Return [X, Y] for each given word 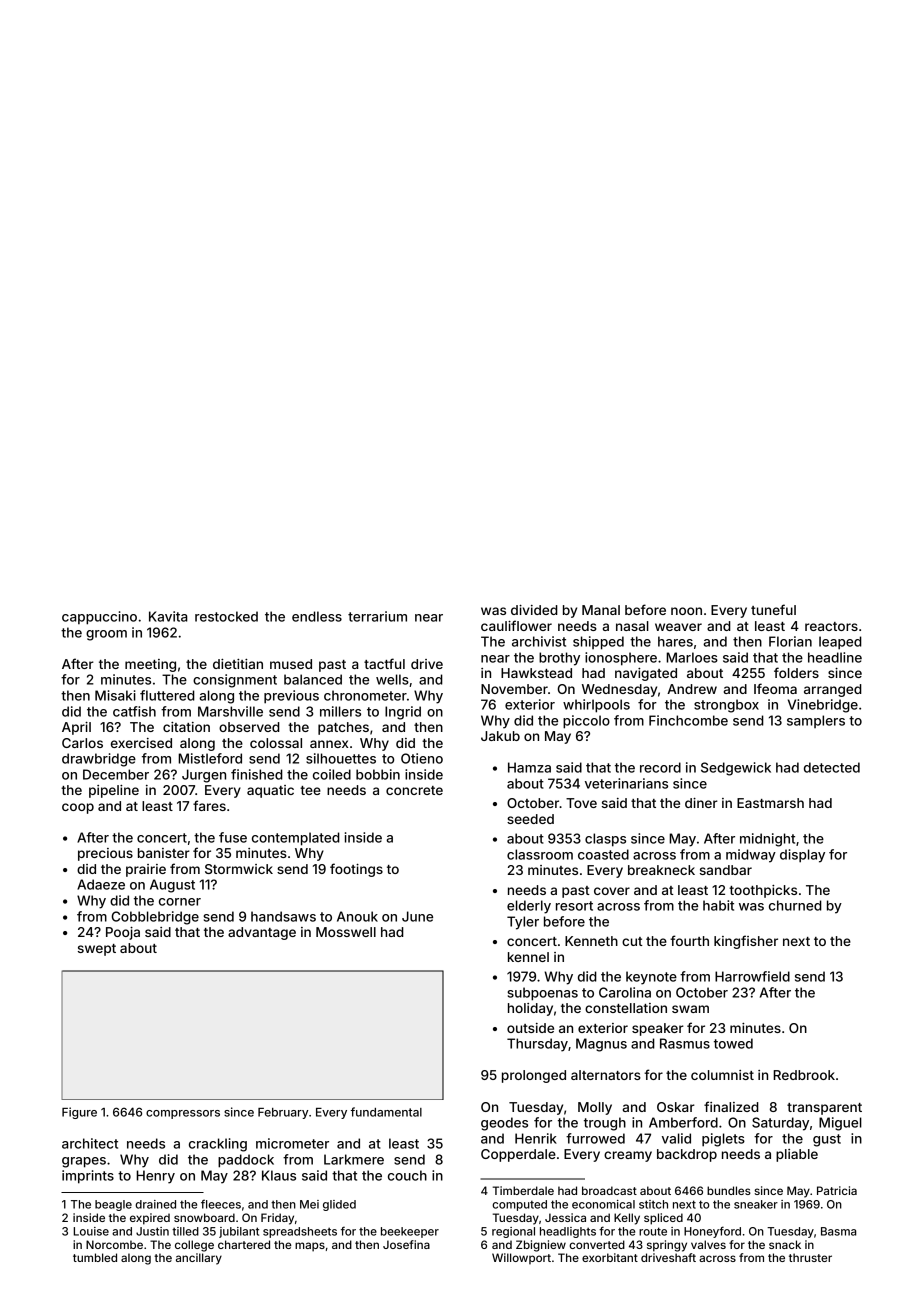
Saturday [780, 1124]
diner [701, 803]
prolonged [534, 1076]
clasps [605, 840]
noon [686, 611]
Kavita [168, 616]
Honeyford [712, 1232]
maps [310, 1247]
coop [78, 808]
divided [534, 610]
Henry [155, 1177]
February [283, 1113]
